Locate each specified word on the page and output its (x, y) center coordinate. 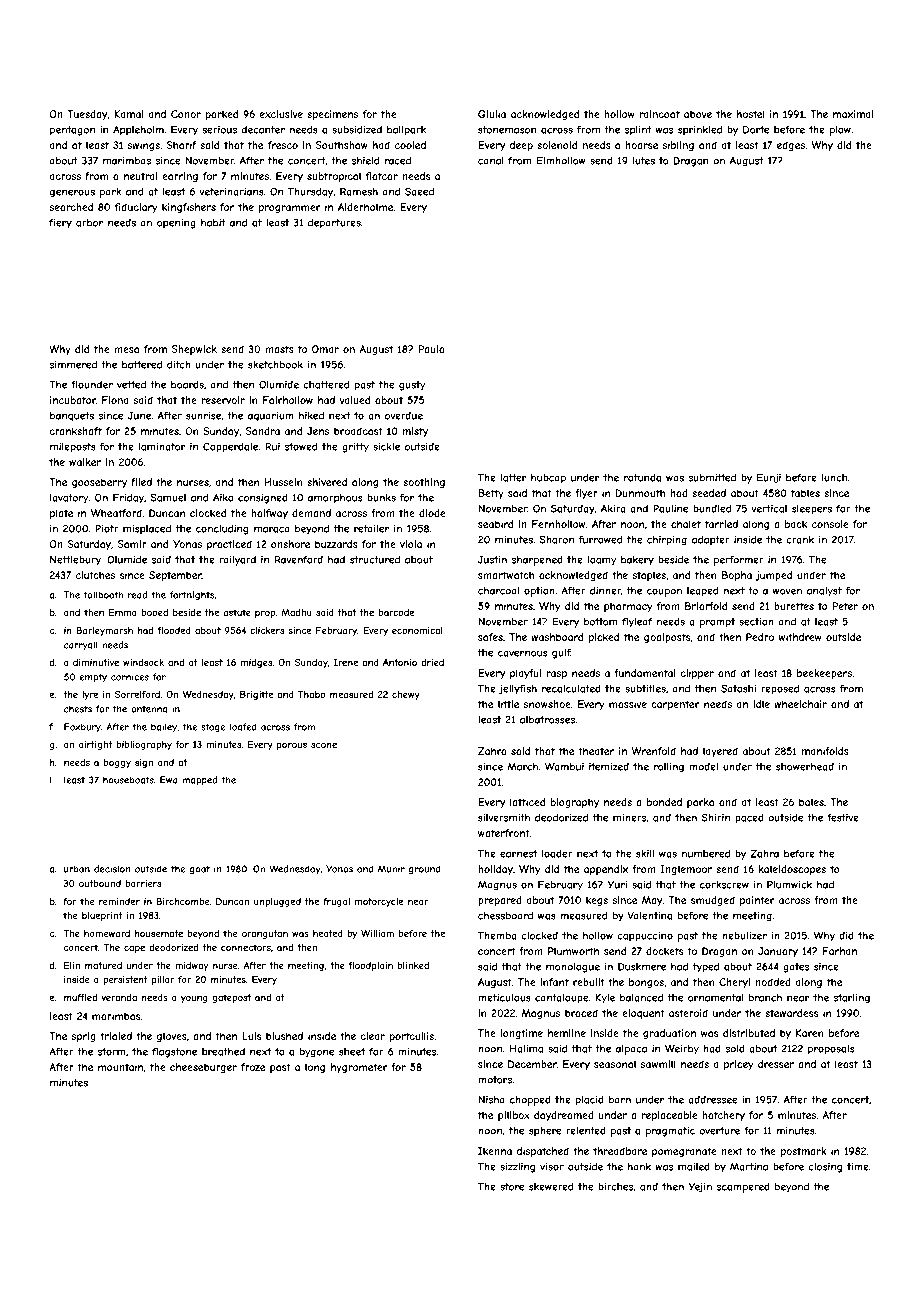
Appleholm (138, 130)
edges (791, 146)
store (512, 1187)
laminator (162, 447)
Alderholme (366, 207)
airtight (95, 745)
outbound (100, 883)
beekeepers (824, 674)
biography (575, 803)
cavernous (522, 654)
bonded (664, 802)
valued (355, 400)
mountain (120, 1067)
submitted (712, 478)
